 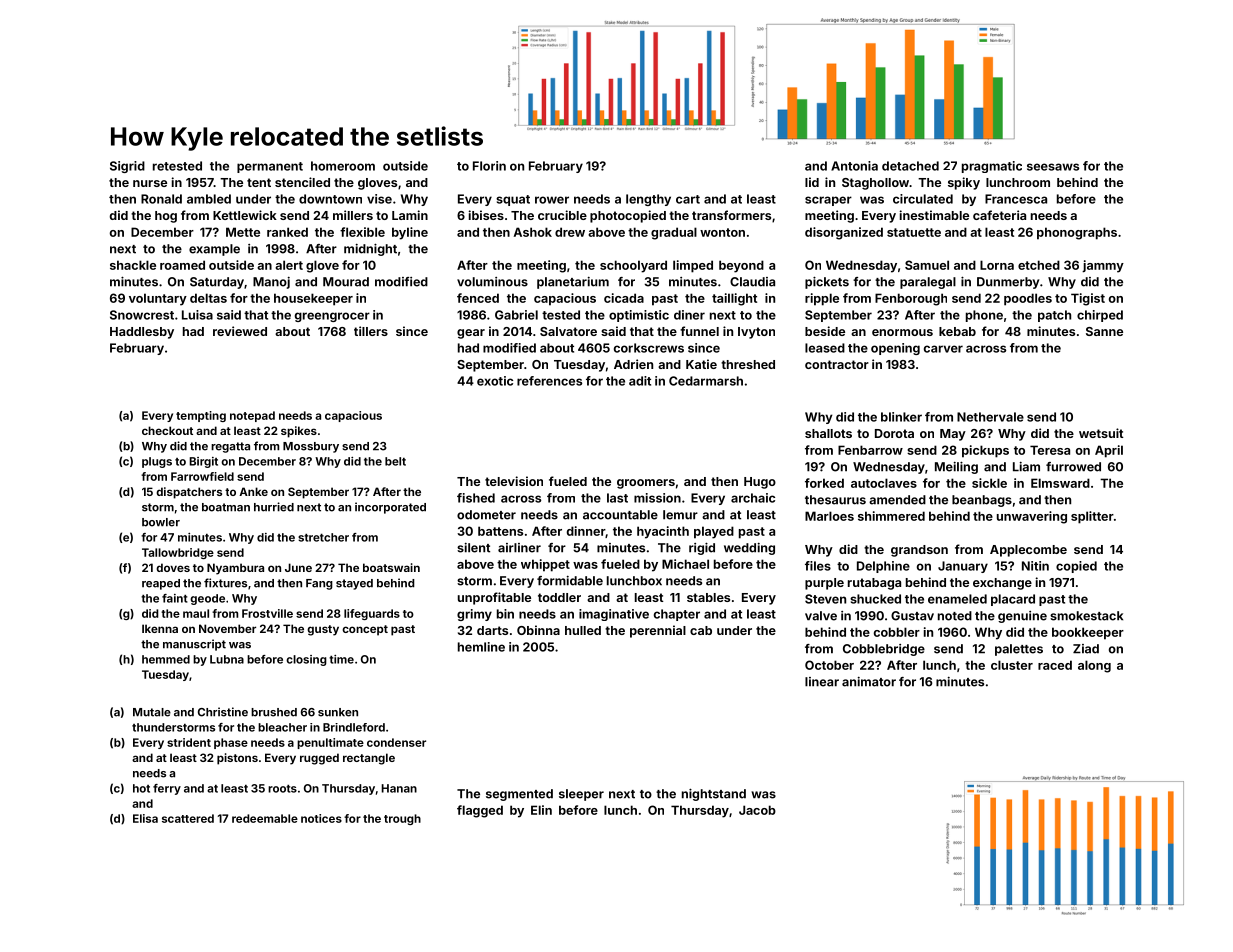 What do you see at coordinates (161, 584) in the image?
I see `reaped` at bounding box center [161, 584].
